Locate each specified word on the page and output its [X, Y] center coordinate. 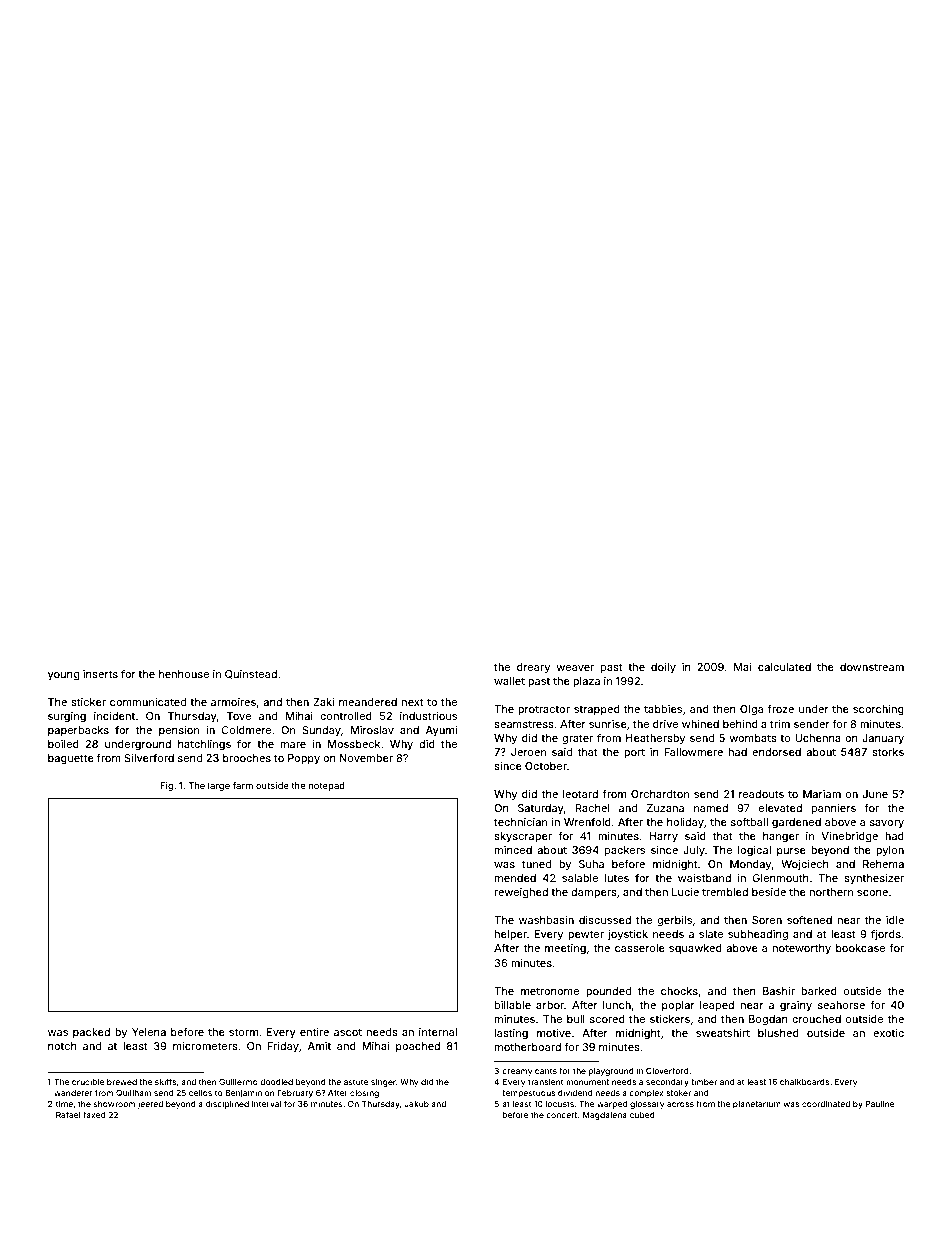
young [63, 676]
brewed [122, 1082]
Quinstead [251, 674]
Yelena [149, 1032]
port [634, 753]
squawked [695, 949]
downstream [872, 667]
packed [91, 1033]
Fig [166, 786]
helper [511, 935]
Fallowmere [693, 752]
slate [711, 934]
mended [515, 878]
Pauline [880, 1103]
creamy [517, 1072]
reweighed [521, 893]
